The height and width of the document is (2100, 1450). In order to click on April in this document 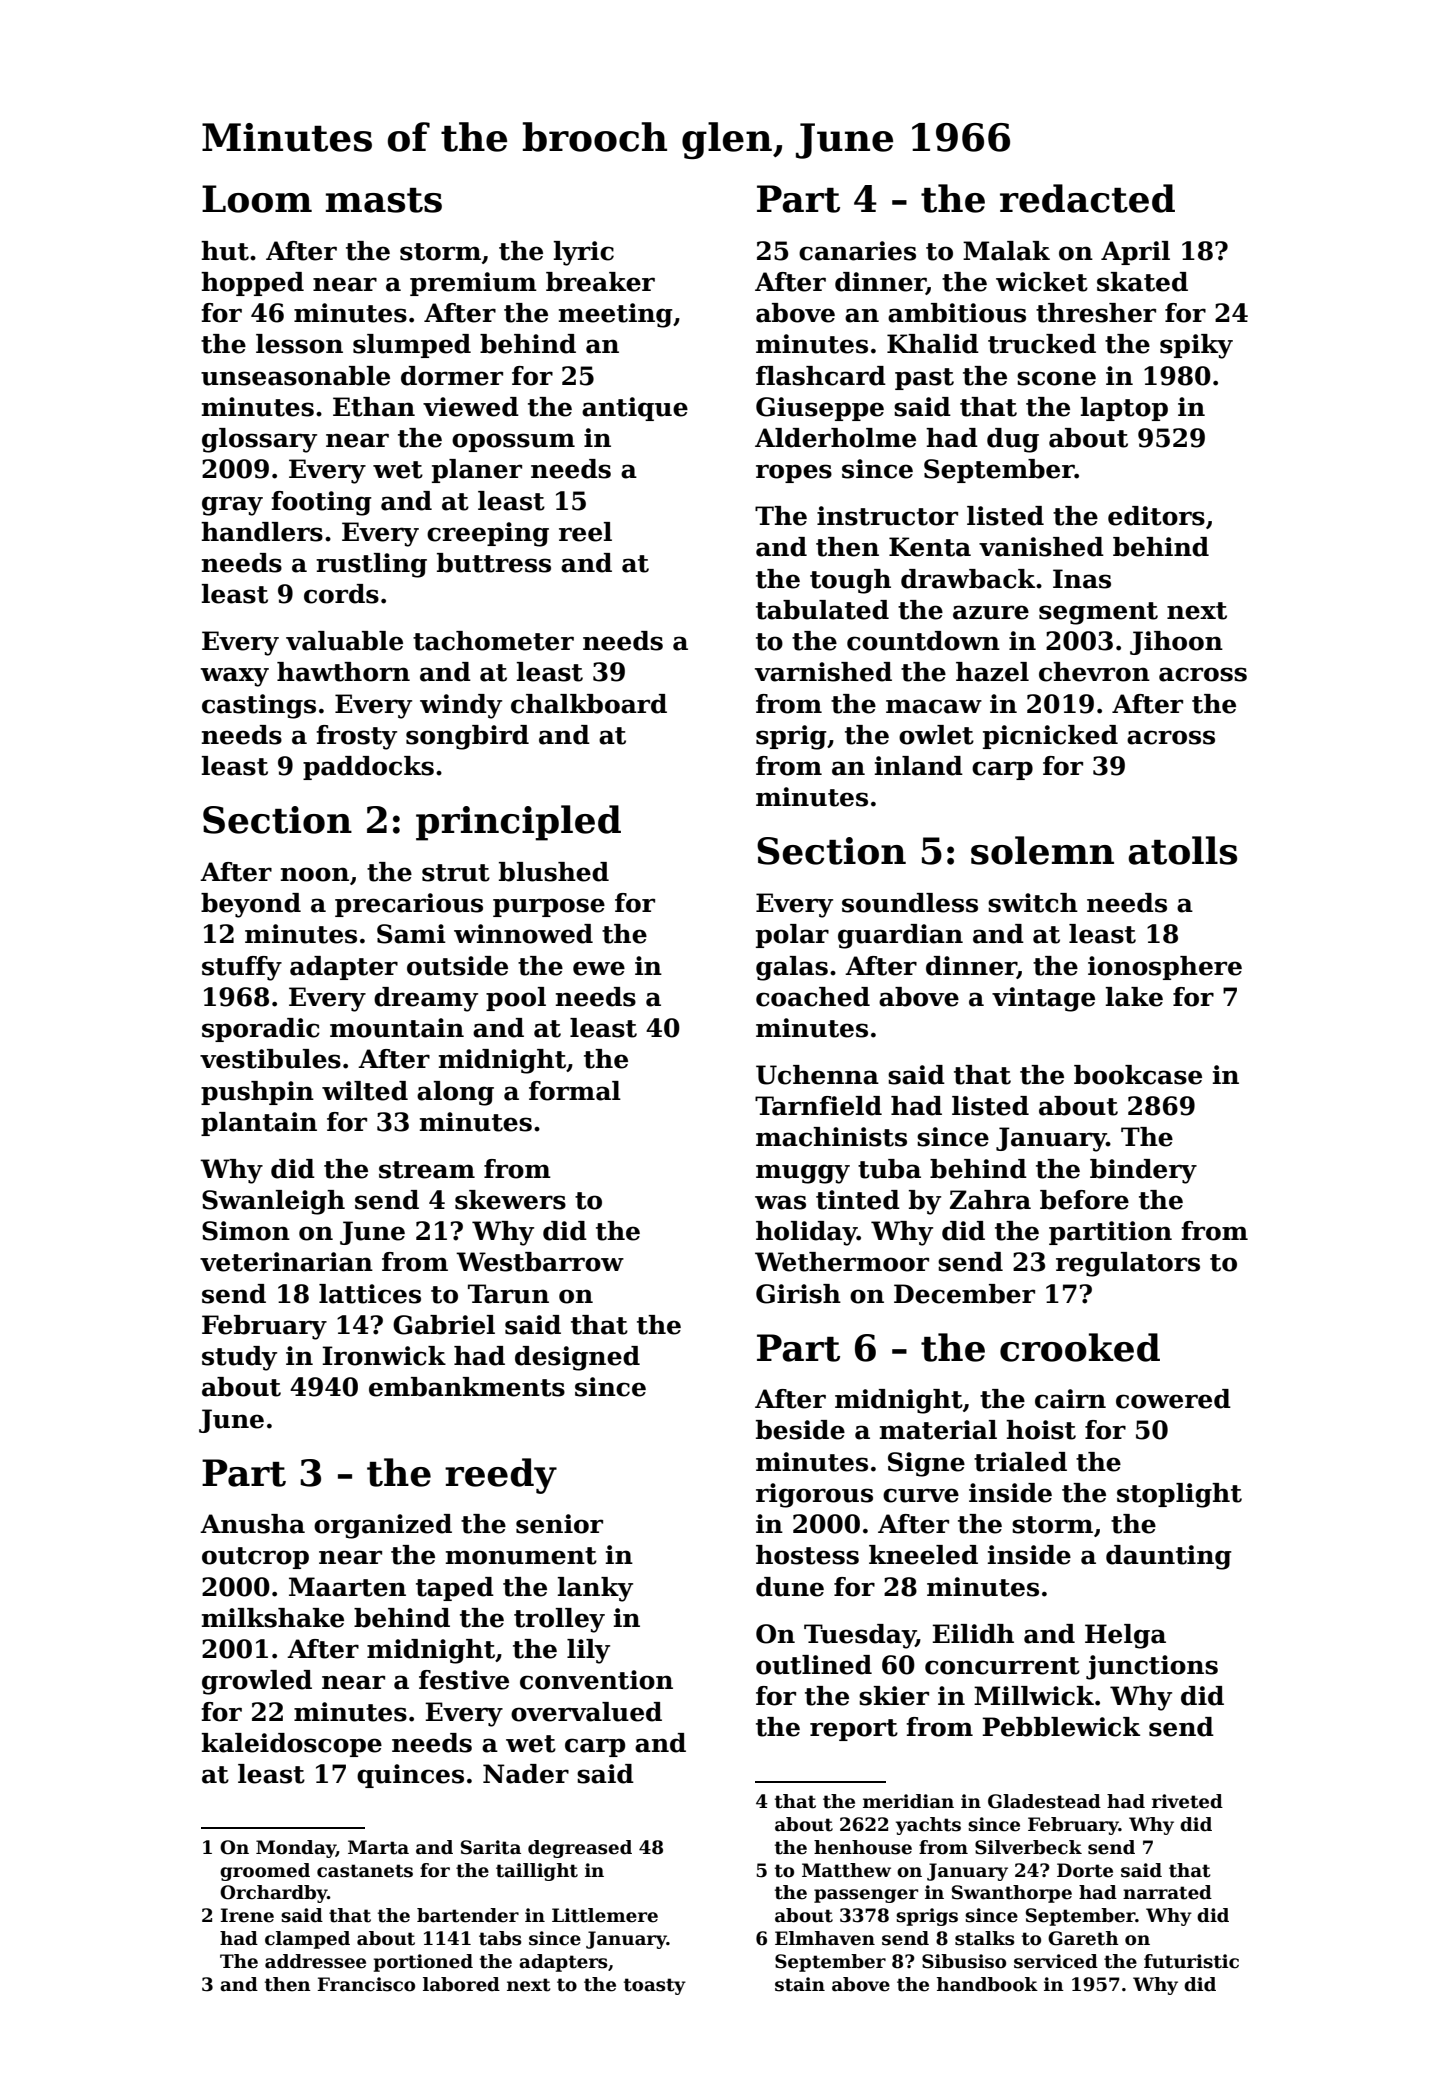, I will do `click(1135, 253)`.
